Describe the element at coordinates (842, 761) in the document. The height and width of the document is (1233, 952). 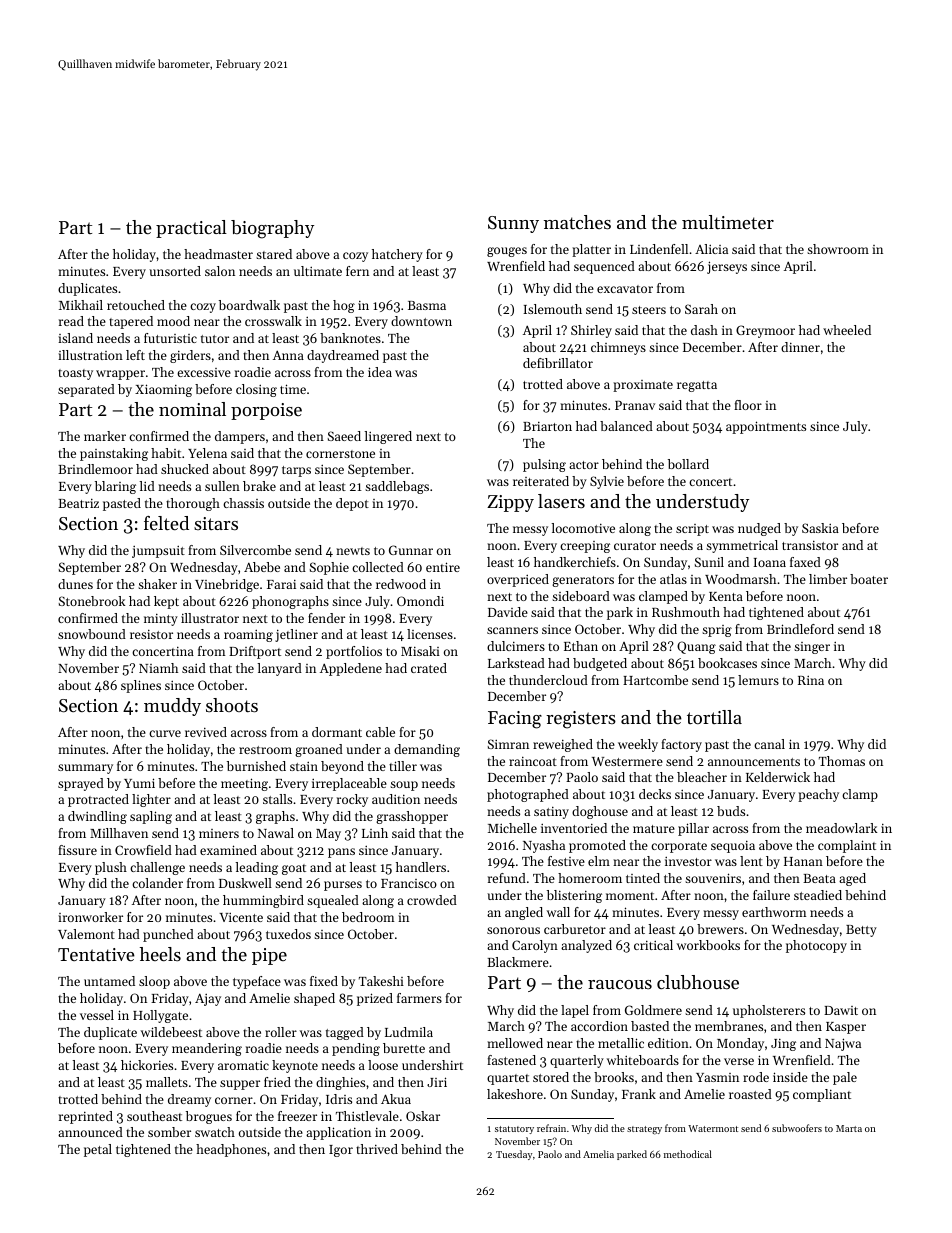
I see `Thomas` at that location.
